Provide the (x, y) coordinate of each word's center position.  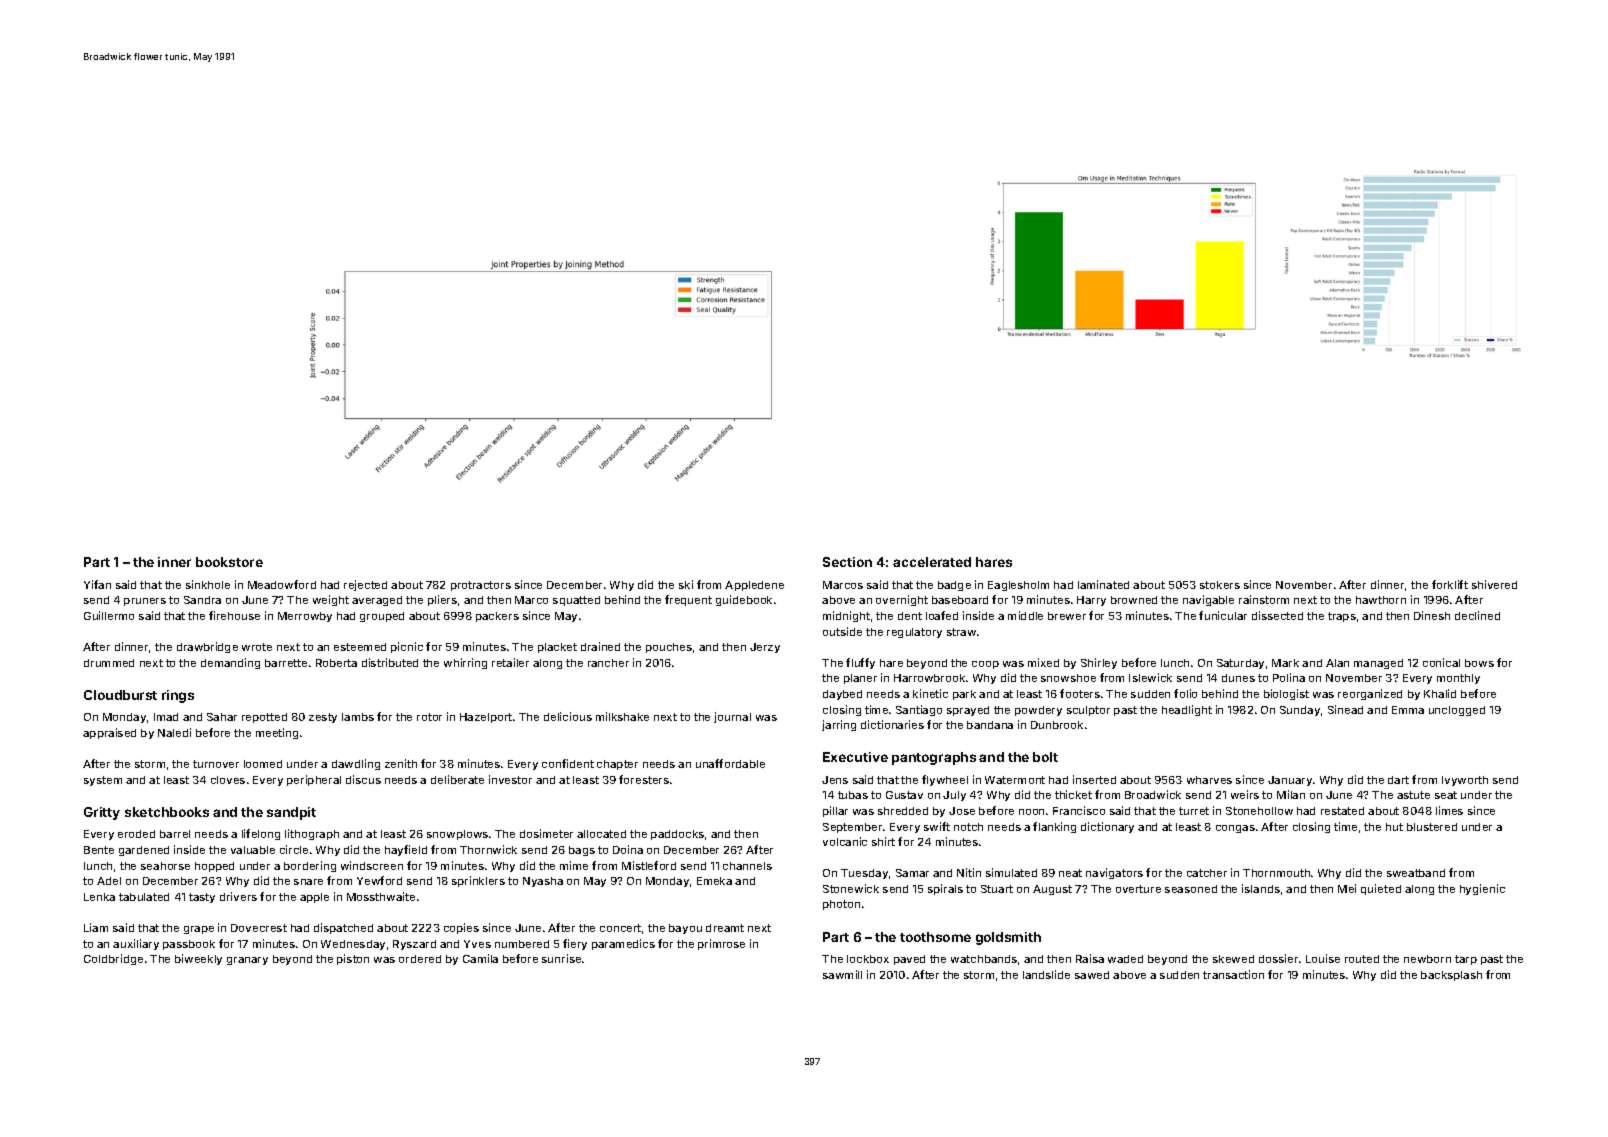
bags (582, 851)
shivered (1494, 584)
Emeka (714, 881)
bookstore (229, 562)
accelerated (932, 562)
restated (1342, 811)
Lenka (99, 897)
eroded (136, 834)
